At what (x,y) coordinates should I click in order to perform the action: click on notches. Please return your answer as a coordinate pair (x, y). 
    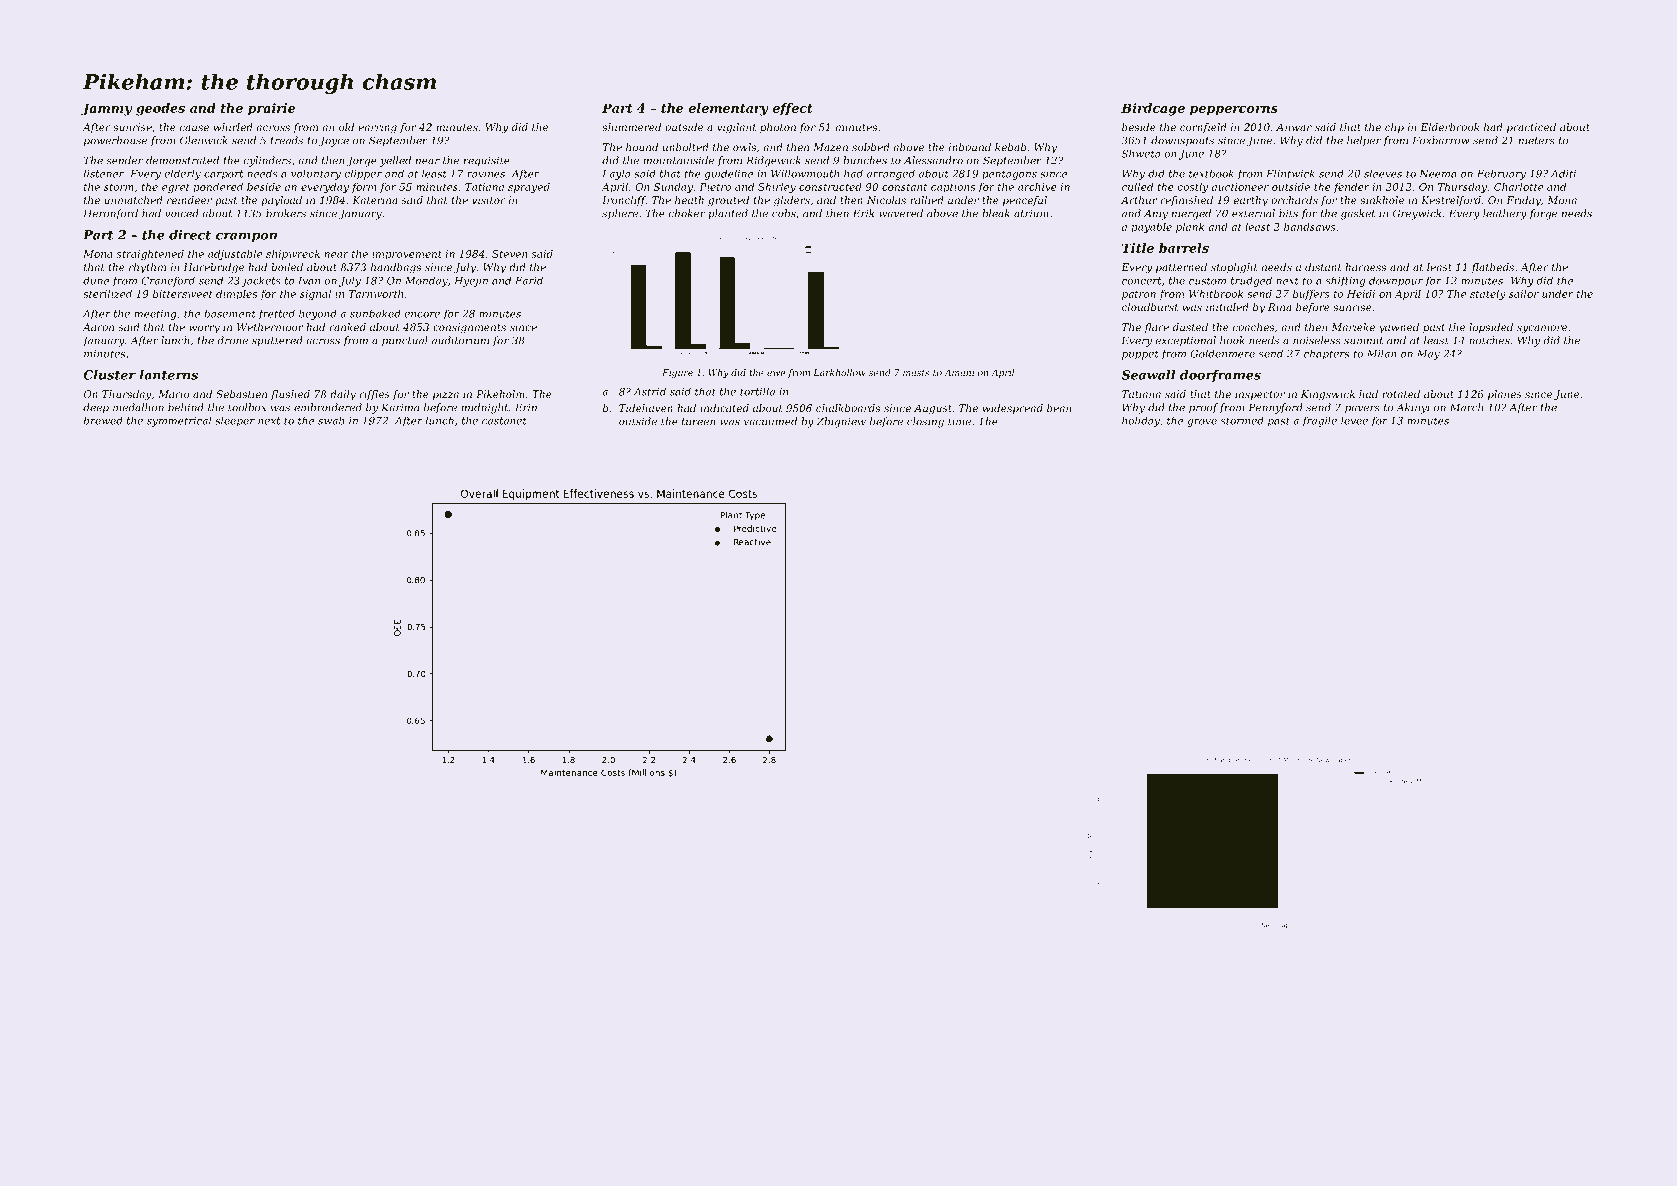
    Looking at the image, I should click on (1489, 340).
